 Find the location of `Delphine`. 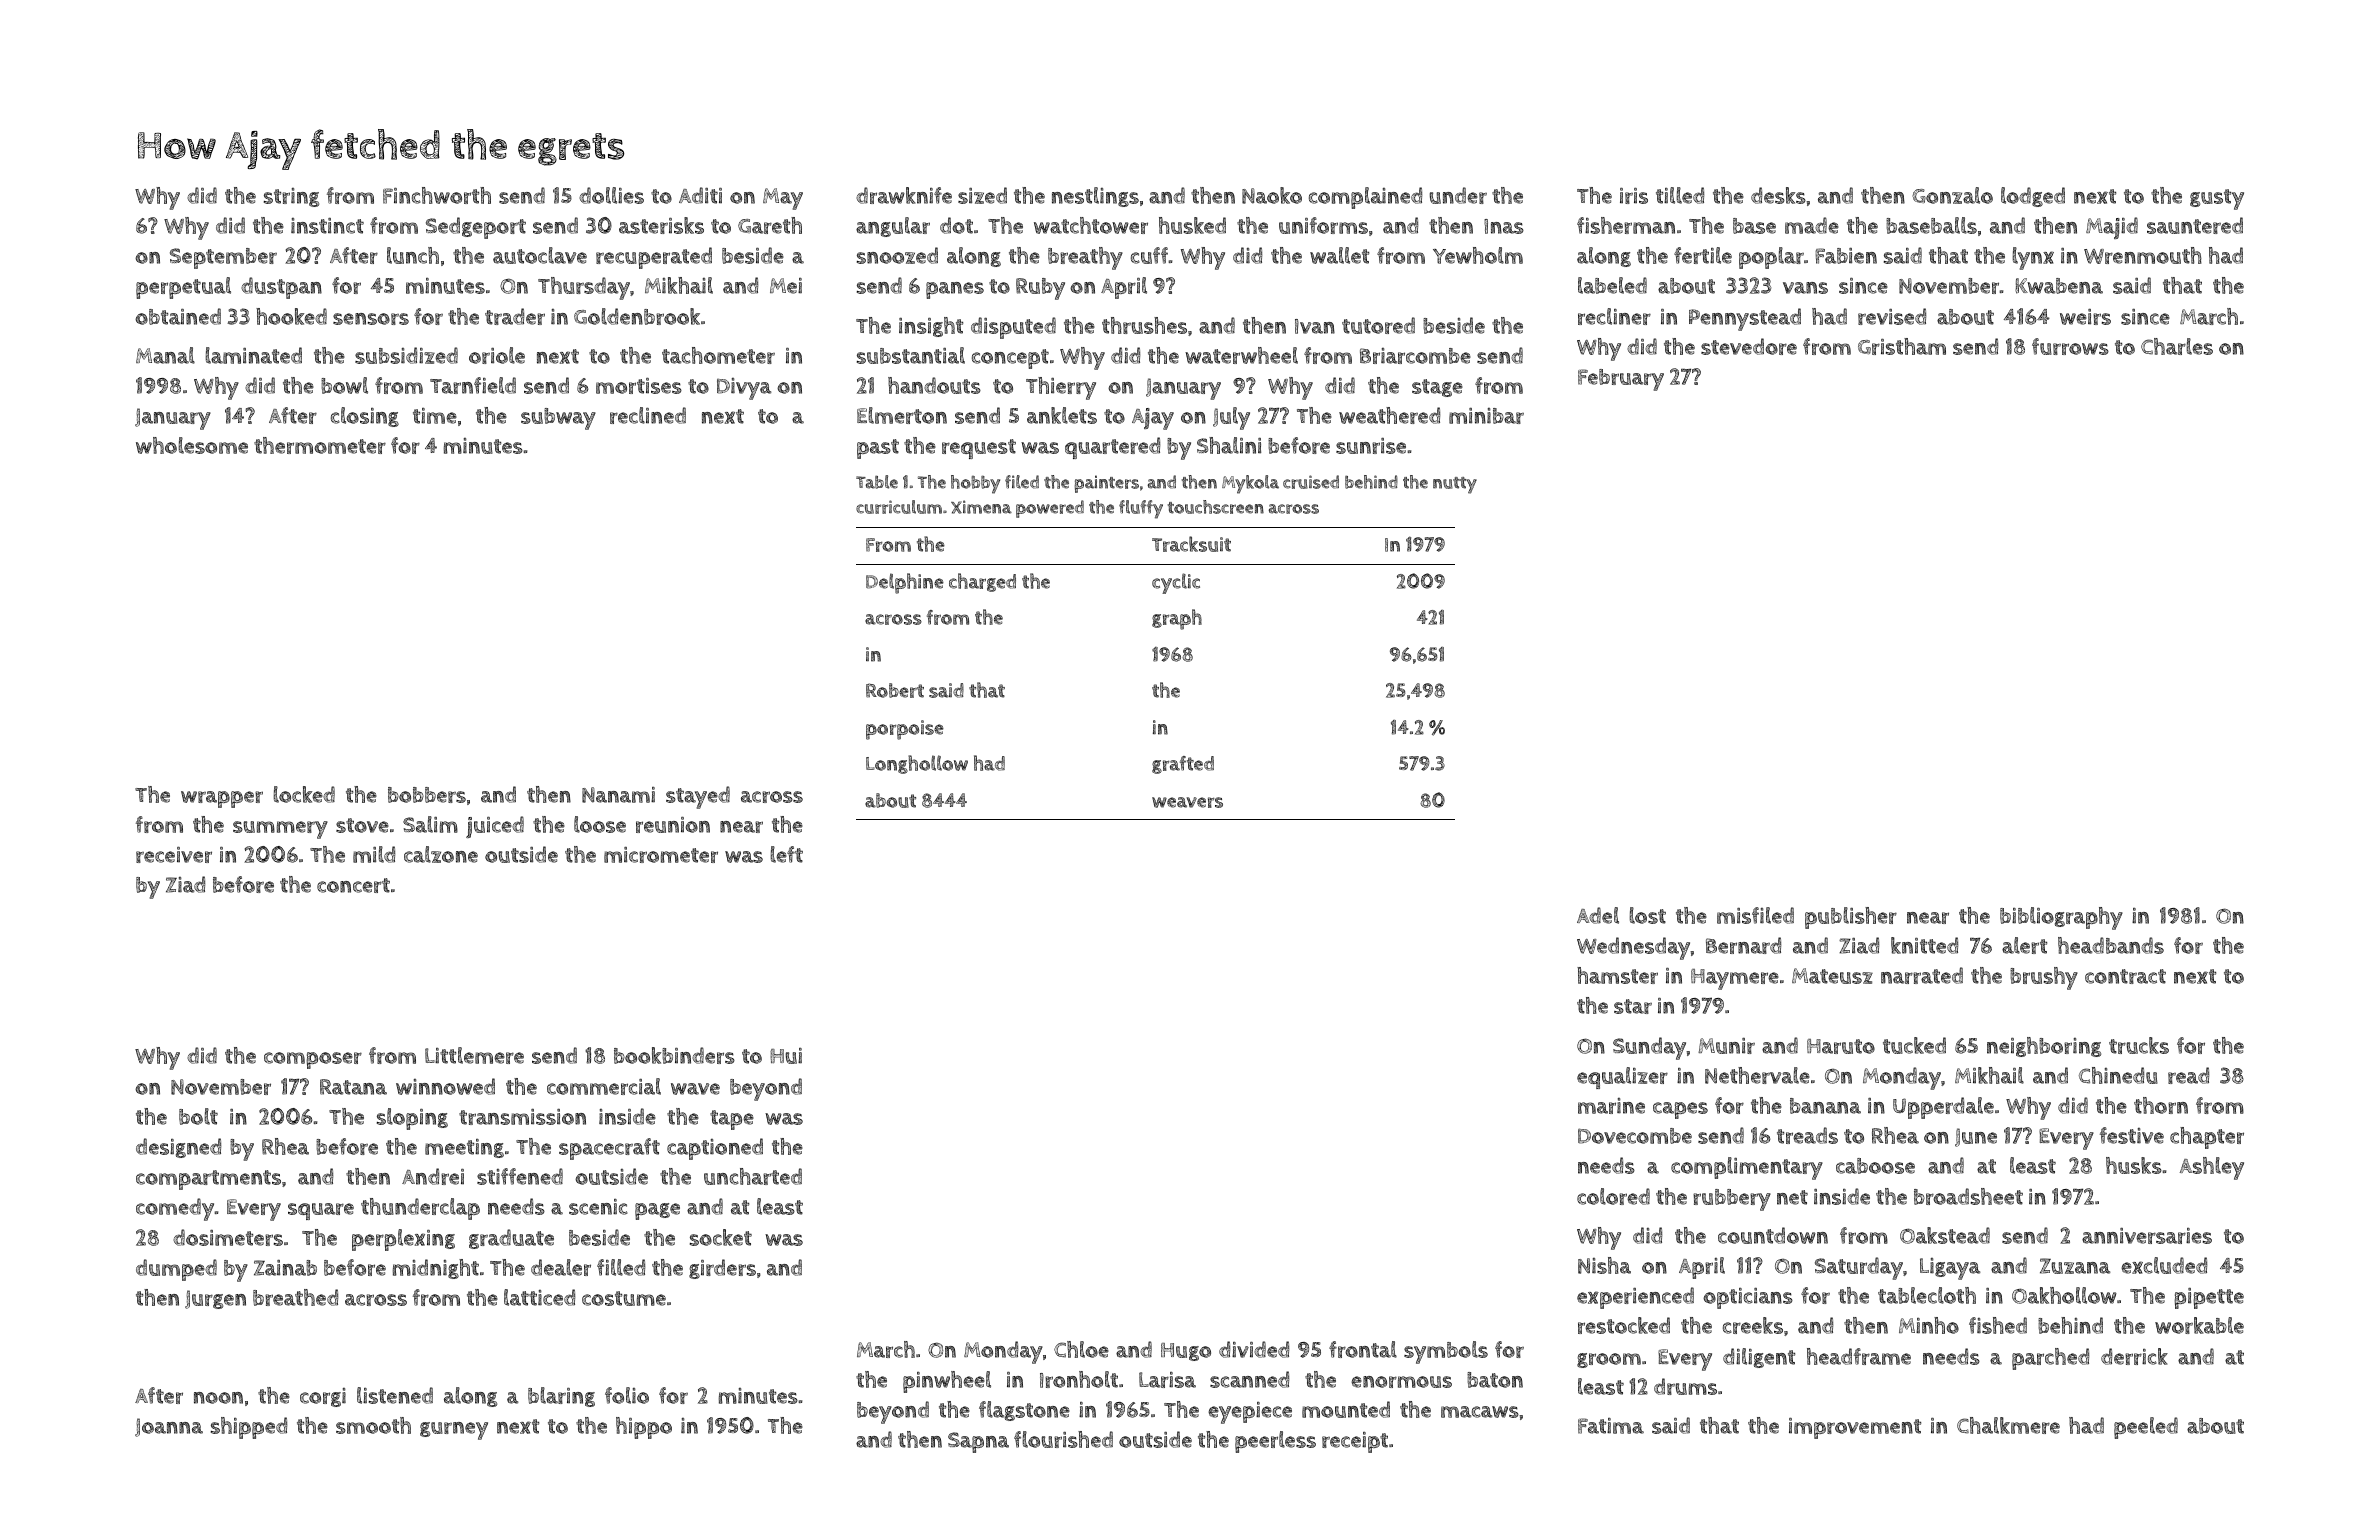

Delphine is located at coordinates (905, 583).
